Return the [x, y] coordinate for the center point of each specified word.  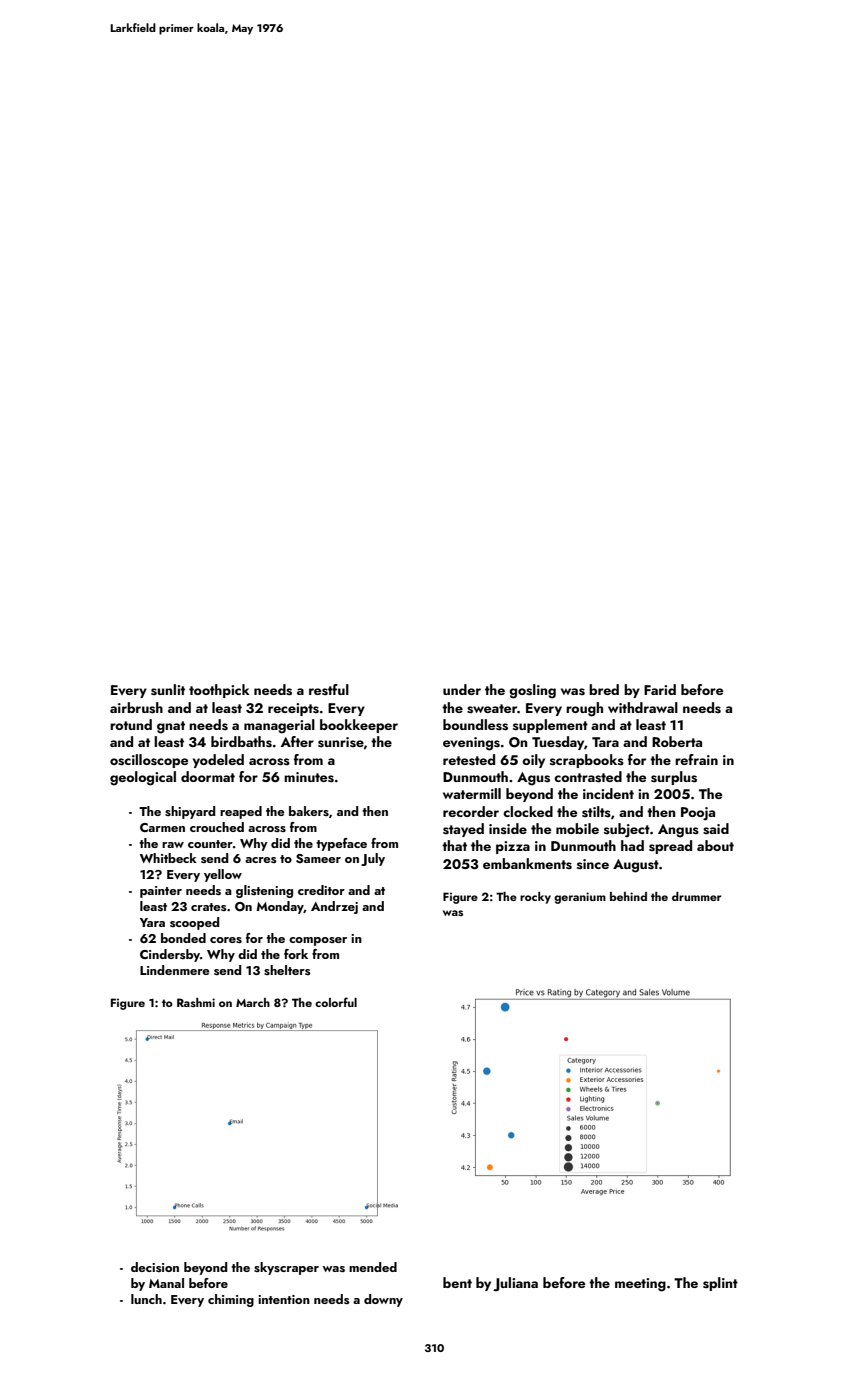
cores [226, 940]
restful [329, 690]
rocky [535, 898]
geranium [580, 898]
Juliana [515, 1284]
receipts [293, 709]
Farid [660, 689]
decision [155, 1267]
